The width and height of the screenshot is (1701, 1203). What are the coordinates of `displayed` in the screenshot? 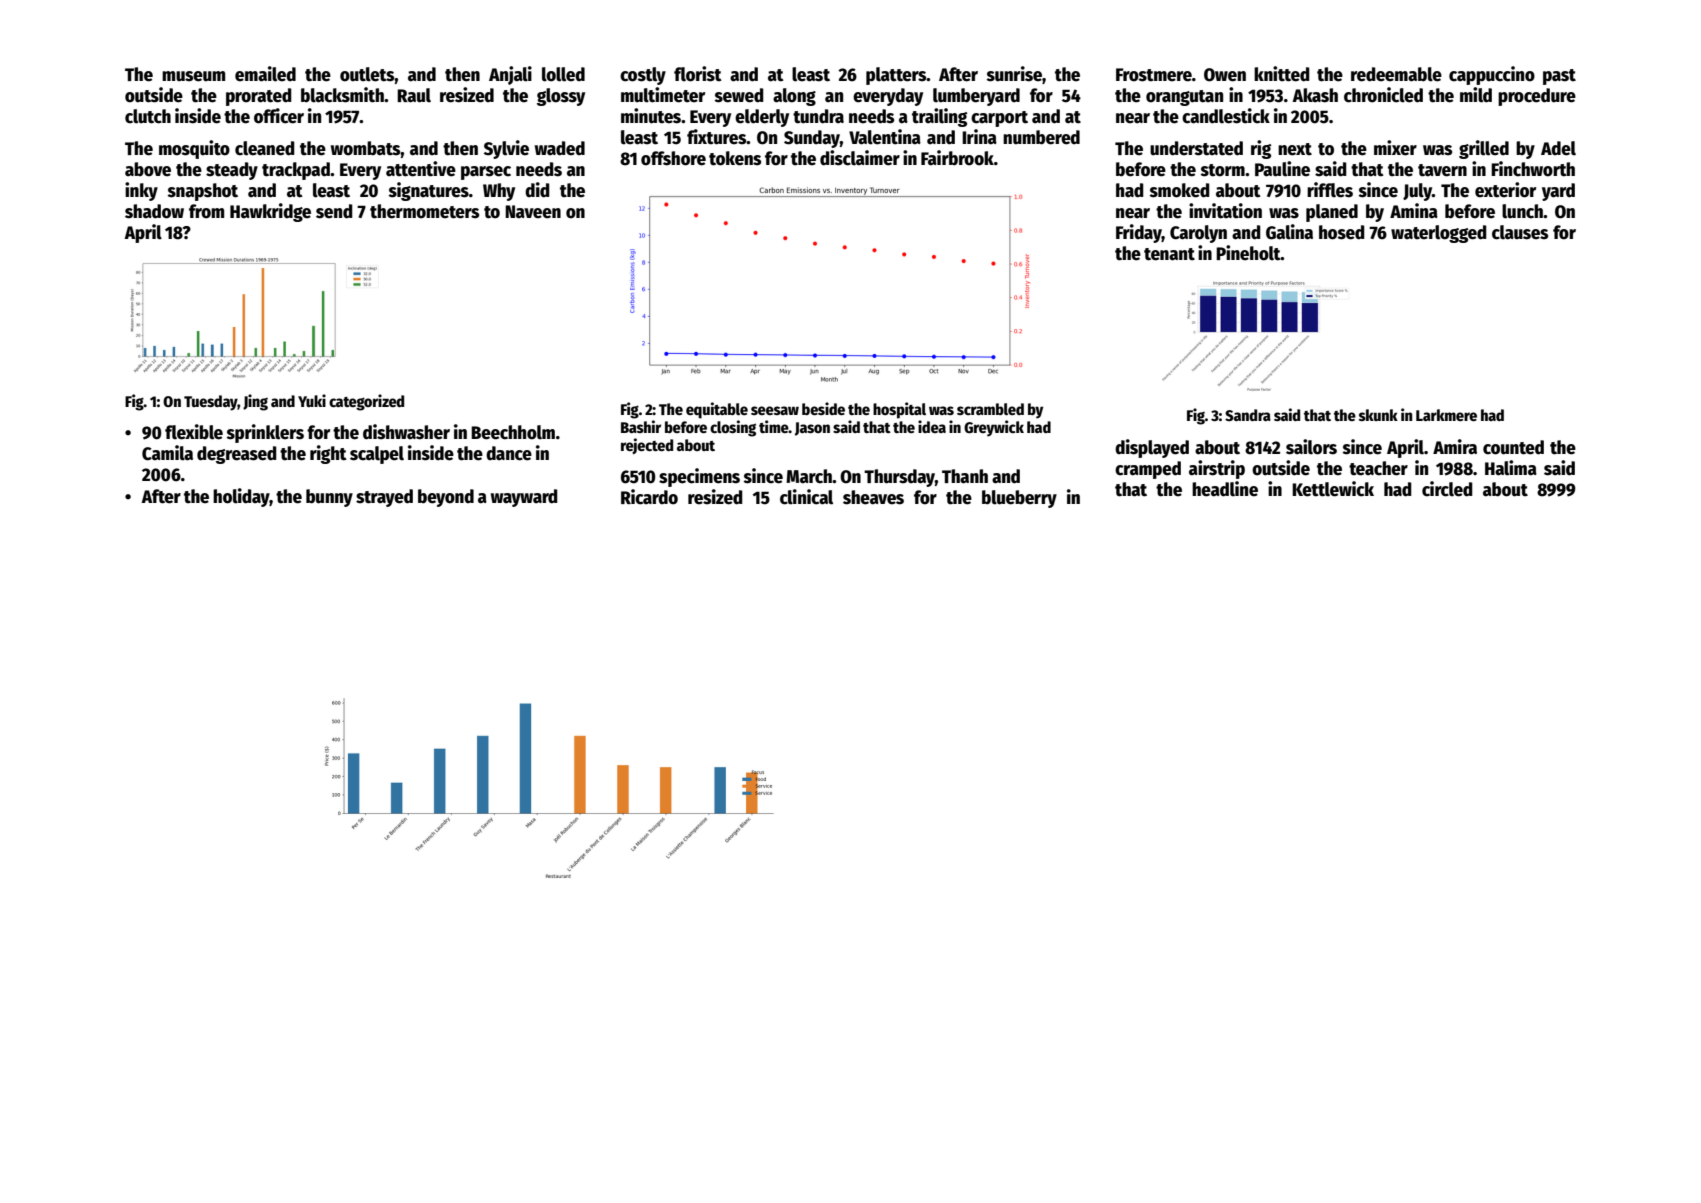 It's located at (1152, 448).
